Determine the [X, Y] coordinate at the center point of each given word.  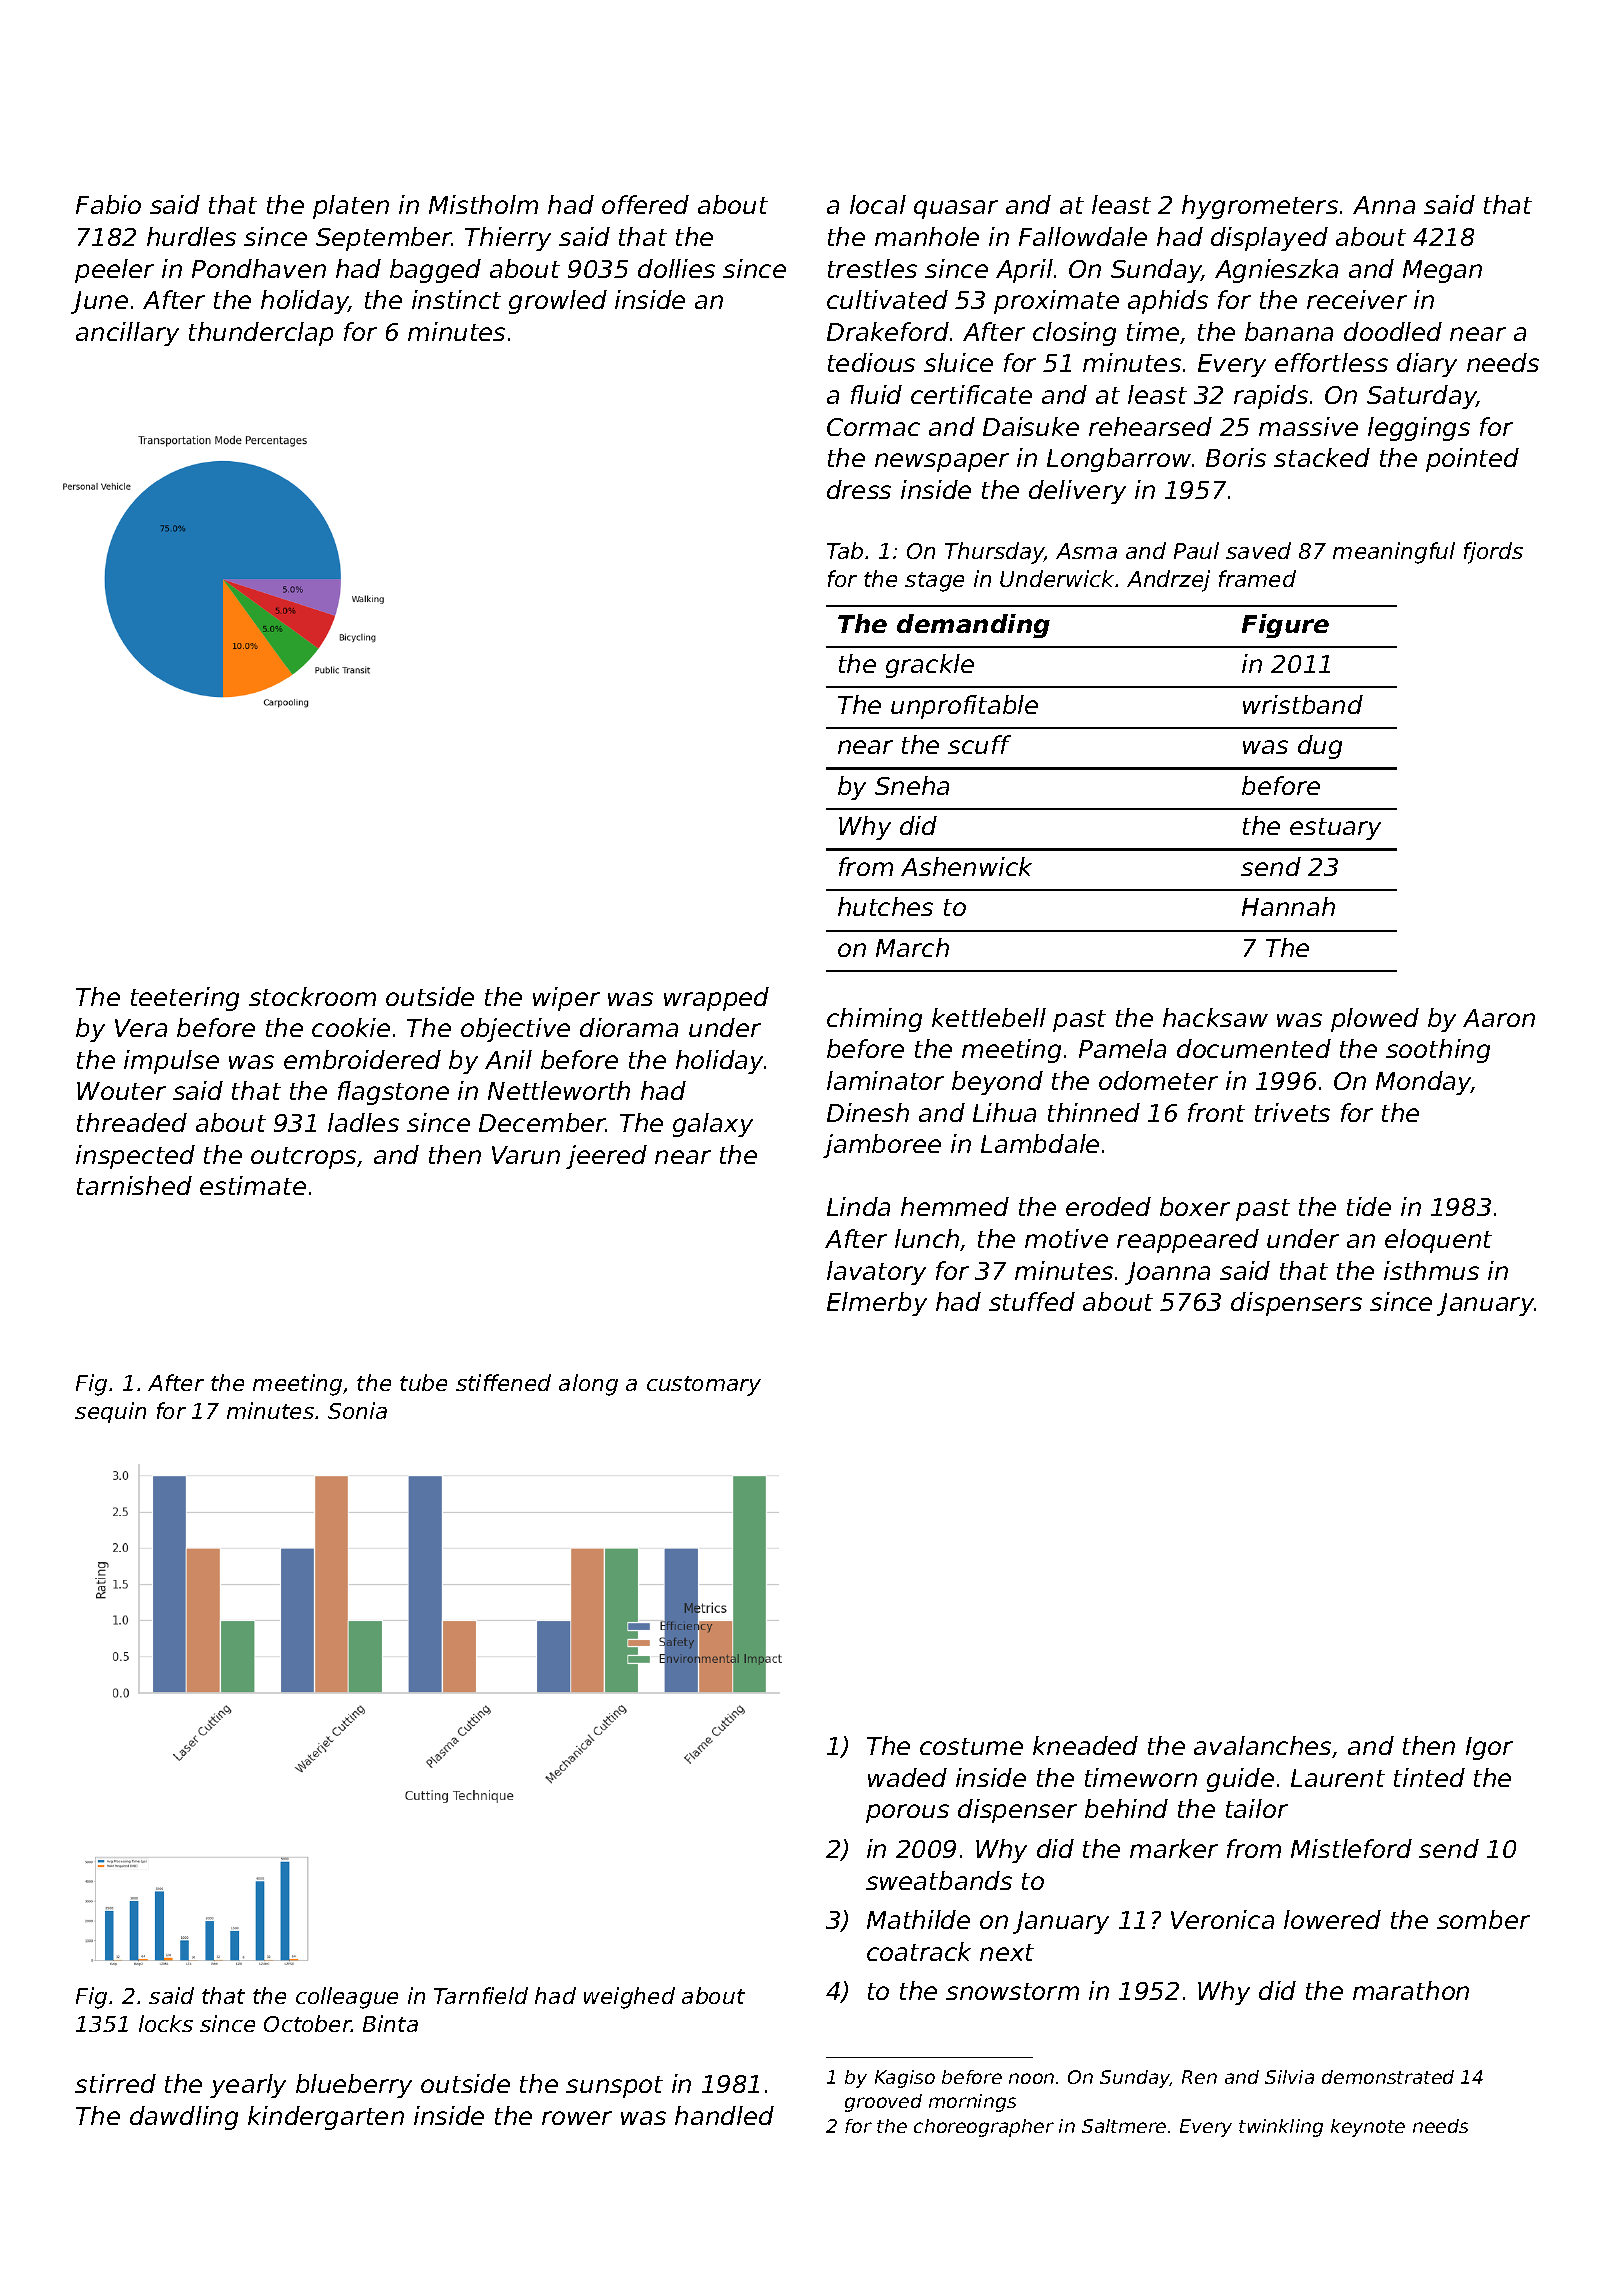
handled [724, 2115]
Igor [1489, 1748]
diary [1427, 365]
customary [704, 1386]
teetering [185, 999]
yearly [248, 2086]
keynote [1368, 2128]
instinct [456, 299]
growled [558, 302]
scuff [979, 744]
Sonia [357, 1410]
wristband [1303, 704]
